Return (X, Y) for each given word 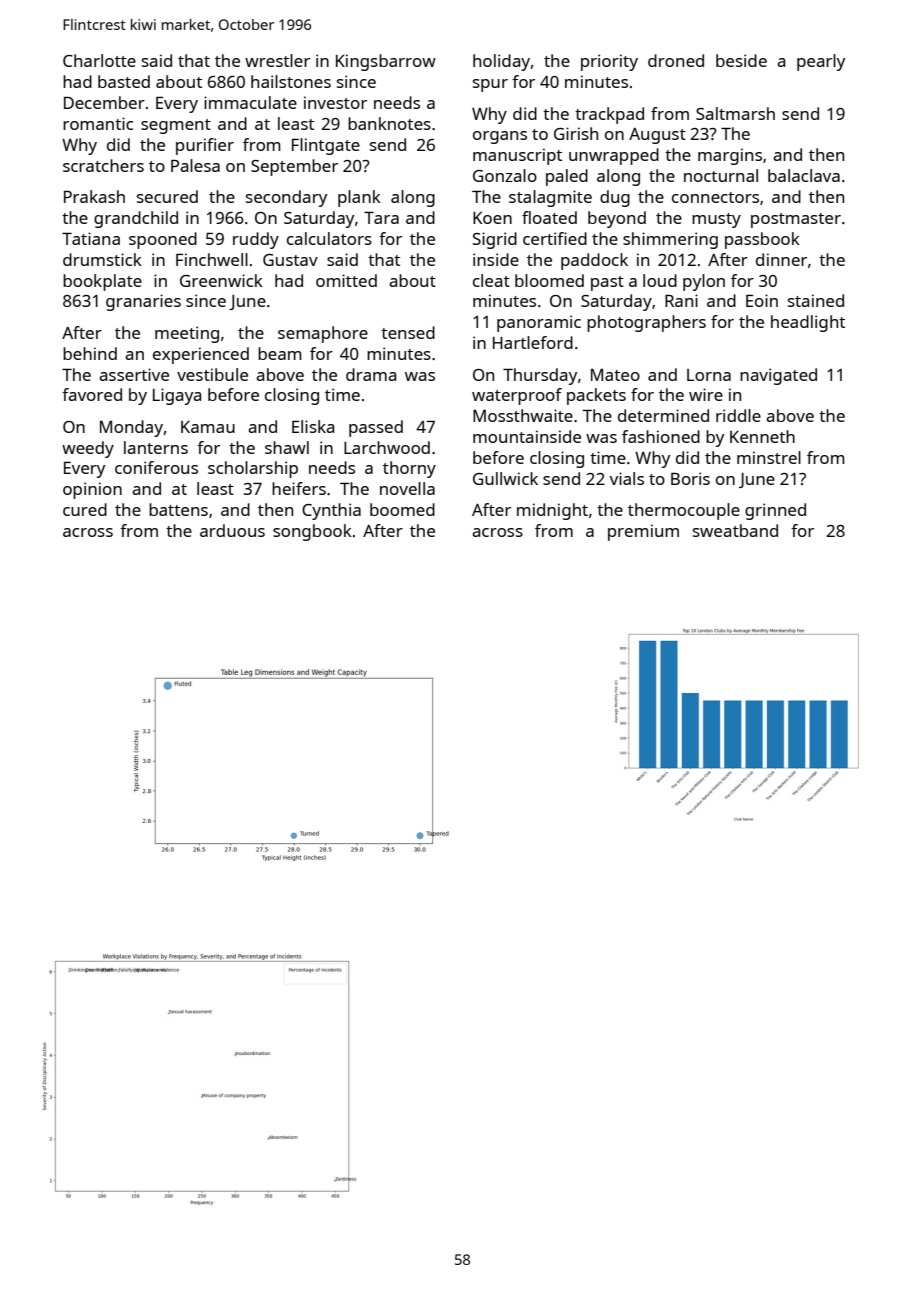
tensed (408, 332)
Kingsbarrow (386, 62)
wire (706, 394)
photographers (646, 323)
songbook (312, 532)
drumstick (102, 259)
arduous (232, 530)
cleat (491, 280)
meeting (187, 334)
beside (741, 60)
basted (124, 81)
